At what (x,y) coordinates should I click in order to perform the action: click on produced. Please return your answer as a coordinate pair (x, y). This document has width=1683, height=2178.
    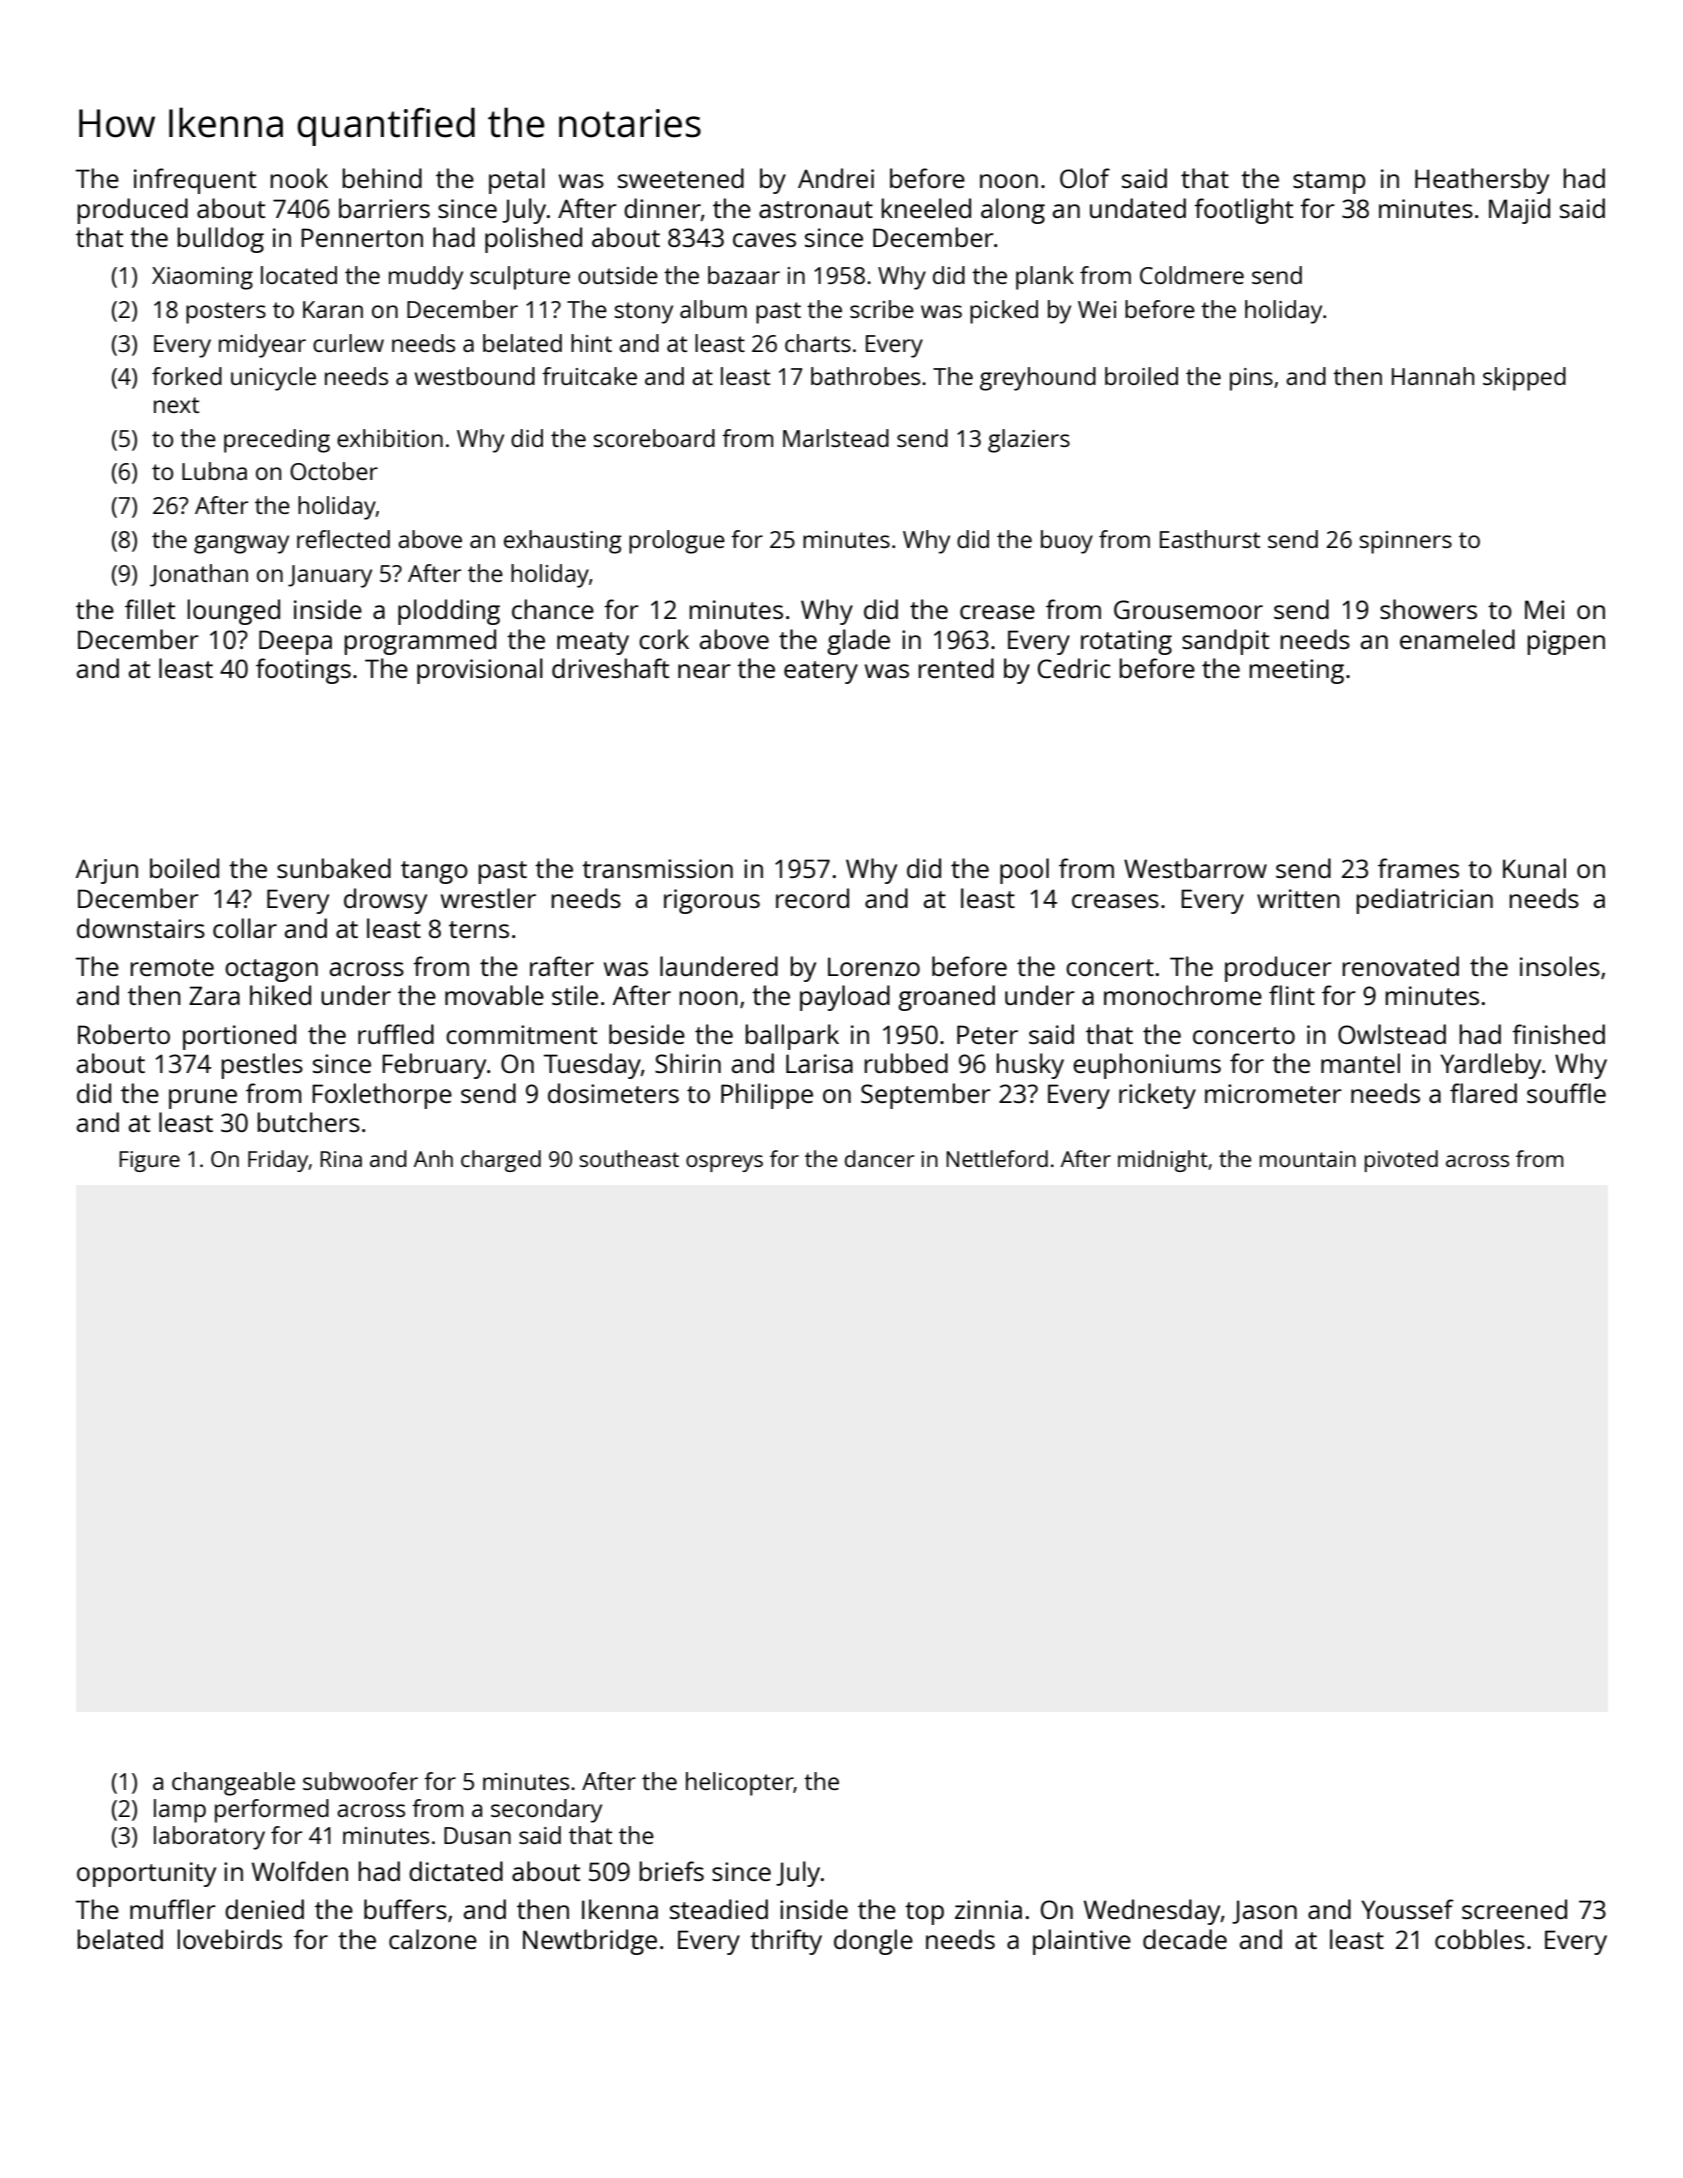
    Looking at the image, I should click on (132, 211).
